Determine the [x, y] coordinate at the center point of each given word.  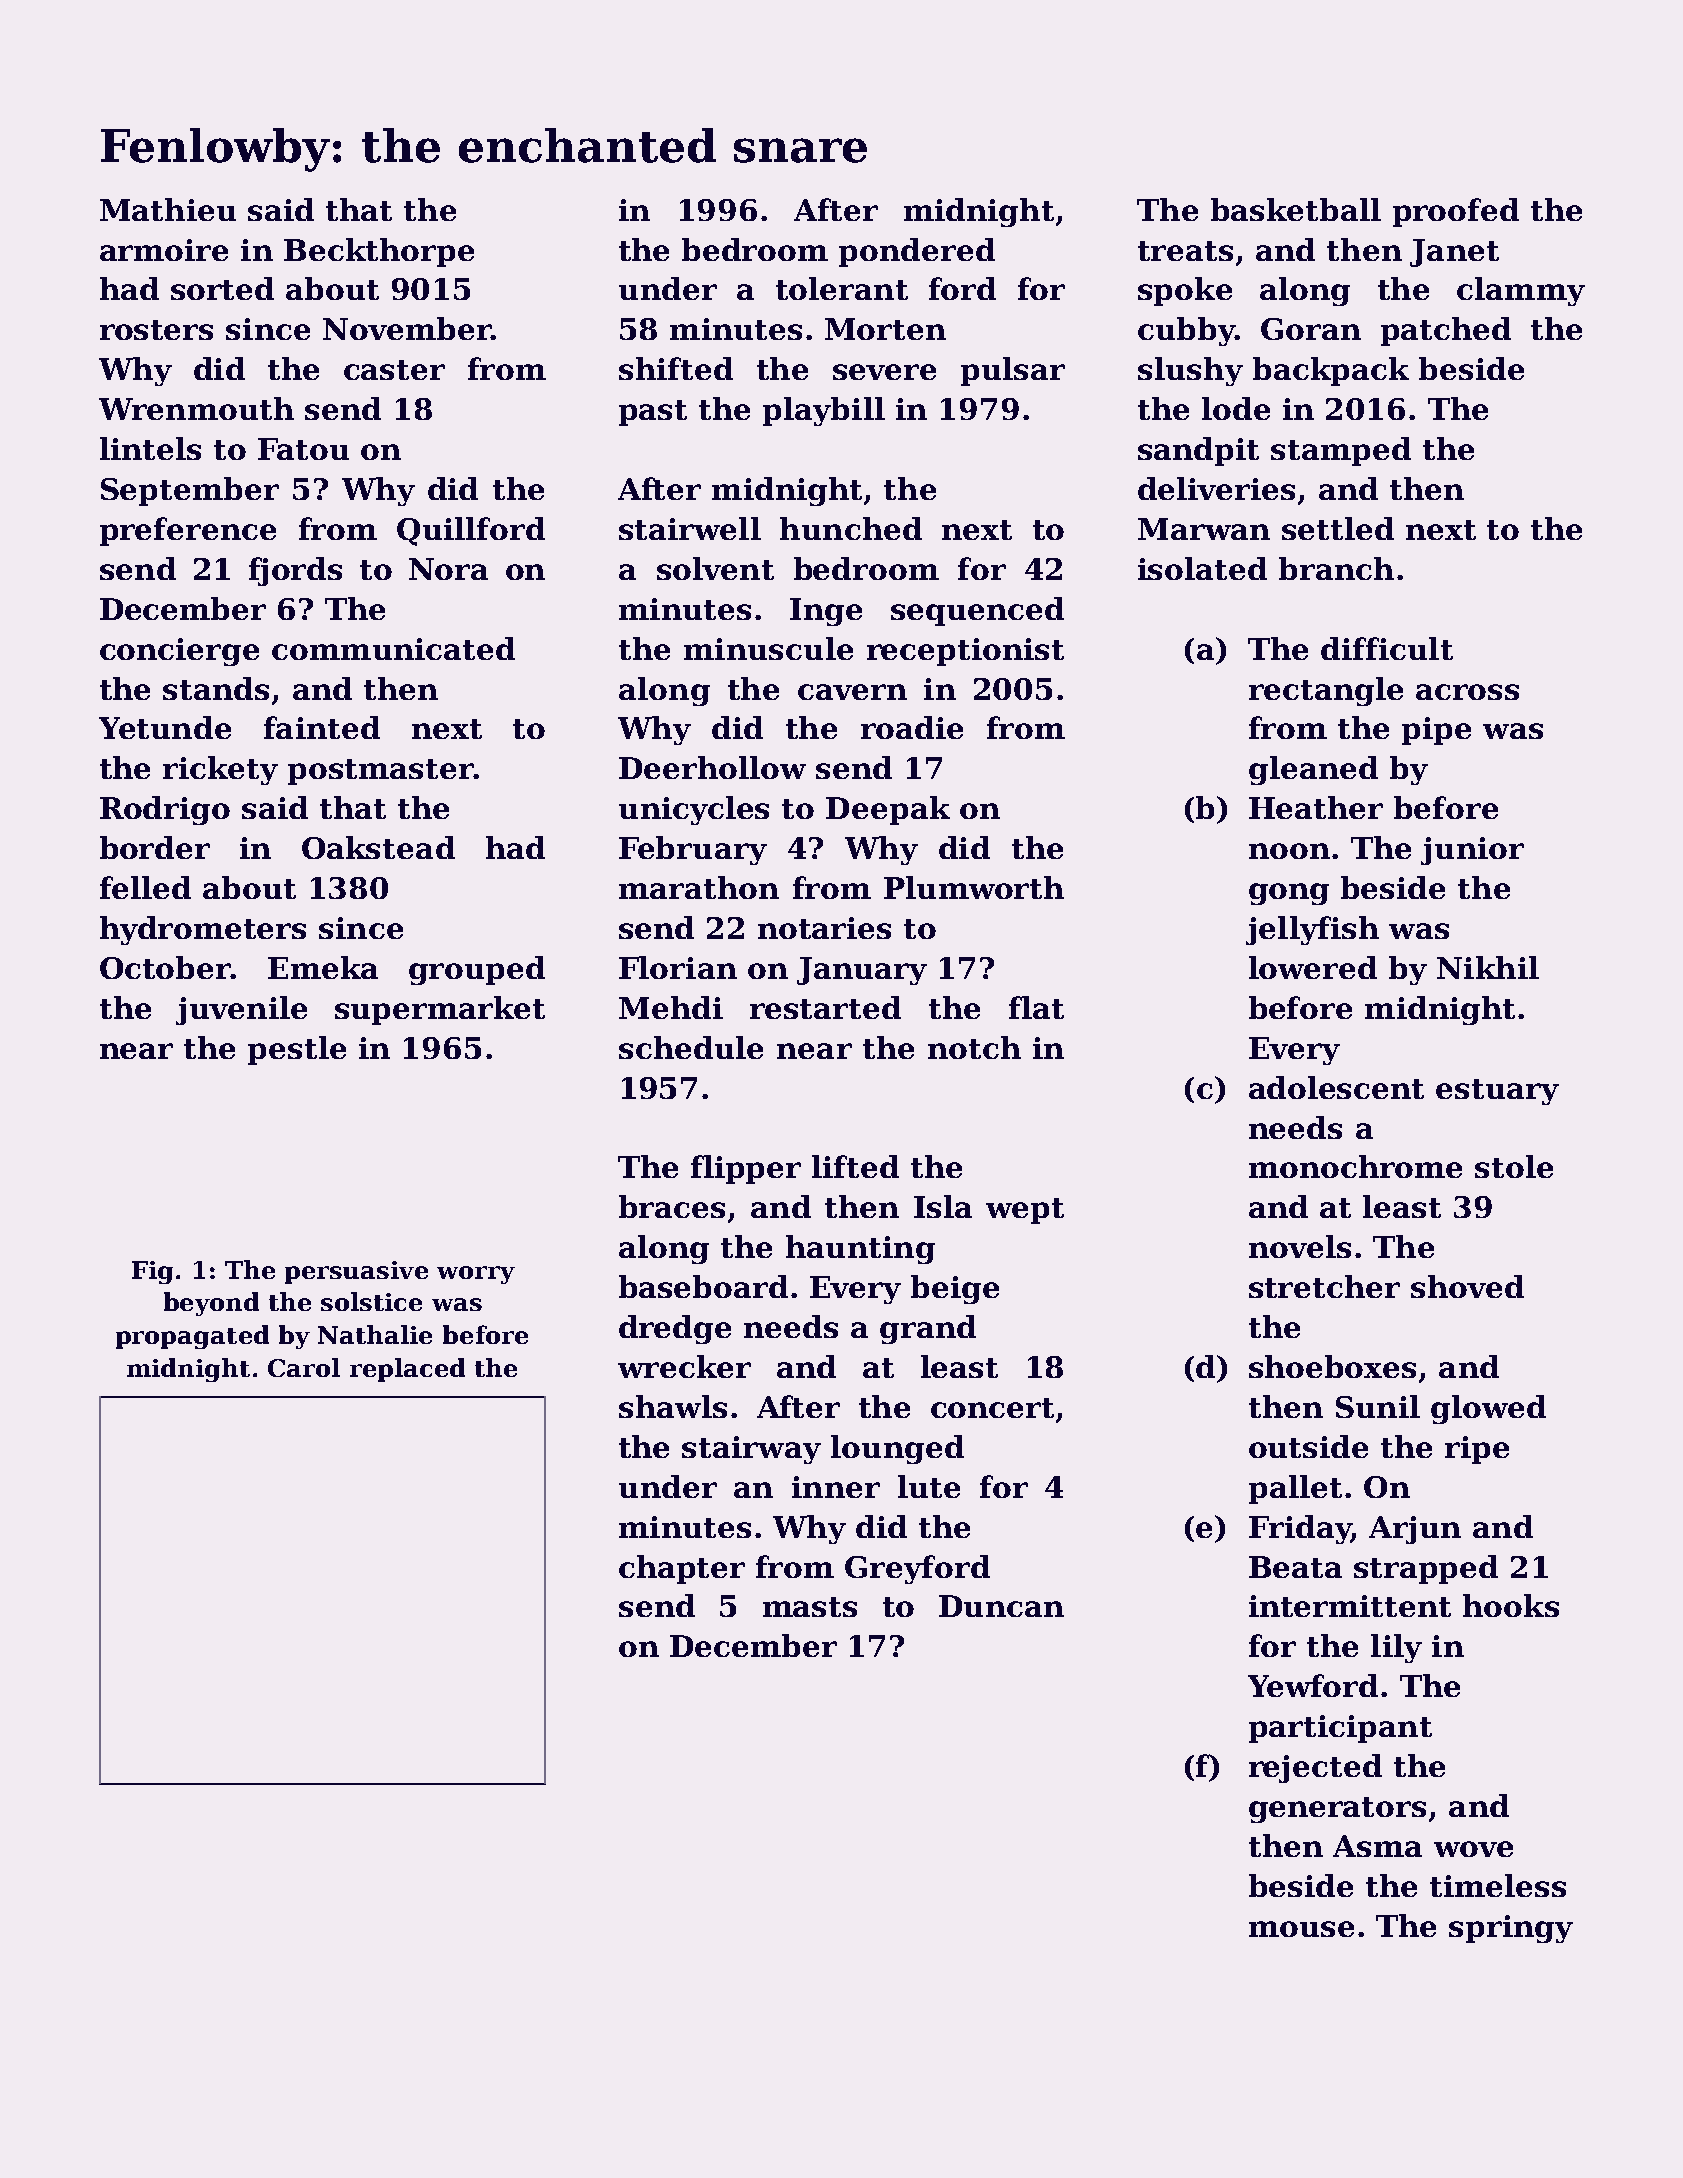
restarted [825, 1007]
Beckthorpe [379, 252]
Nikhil [1488, 967]
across [1467, 692]
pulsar [1013, 371]
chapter [682, 1569]
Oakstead [378, 847]
